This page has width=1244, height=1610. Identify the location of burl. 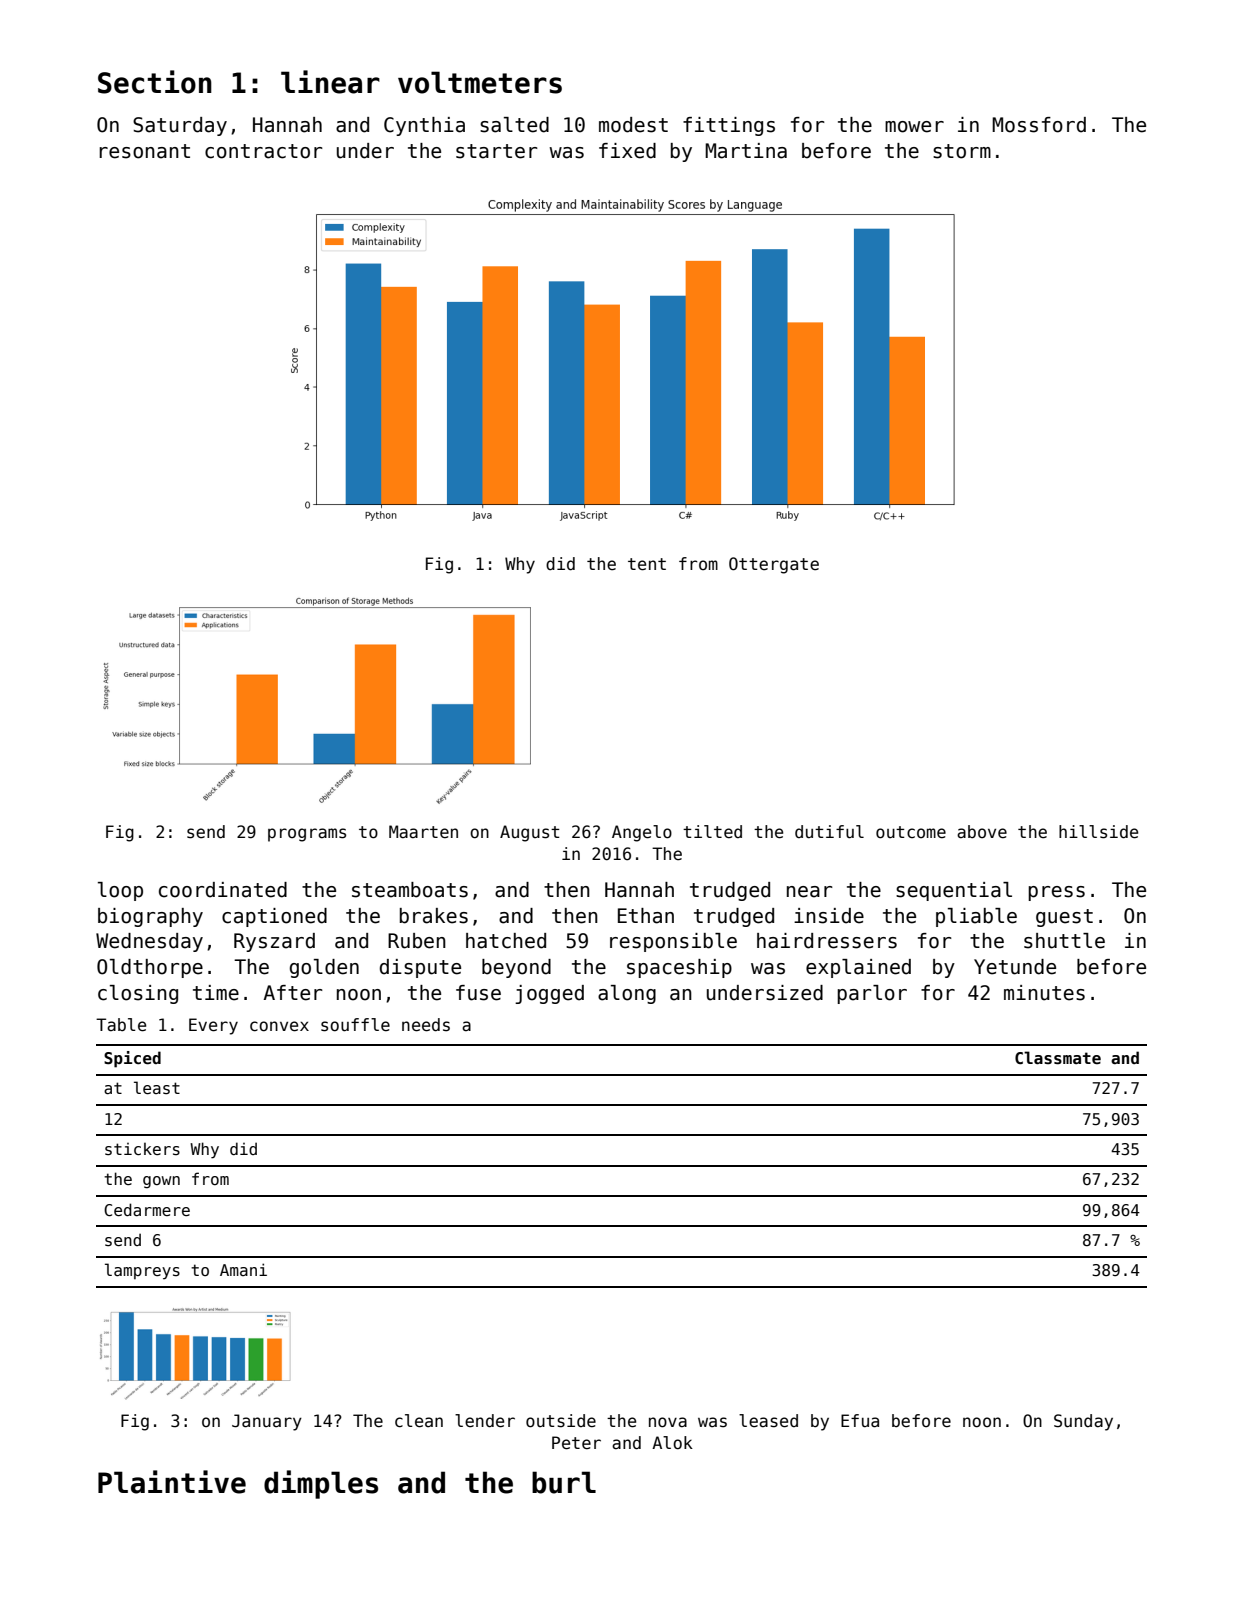
(564, 1482).
